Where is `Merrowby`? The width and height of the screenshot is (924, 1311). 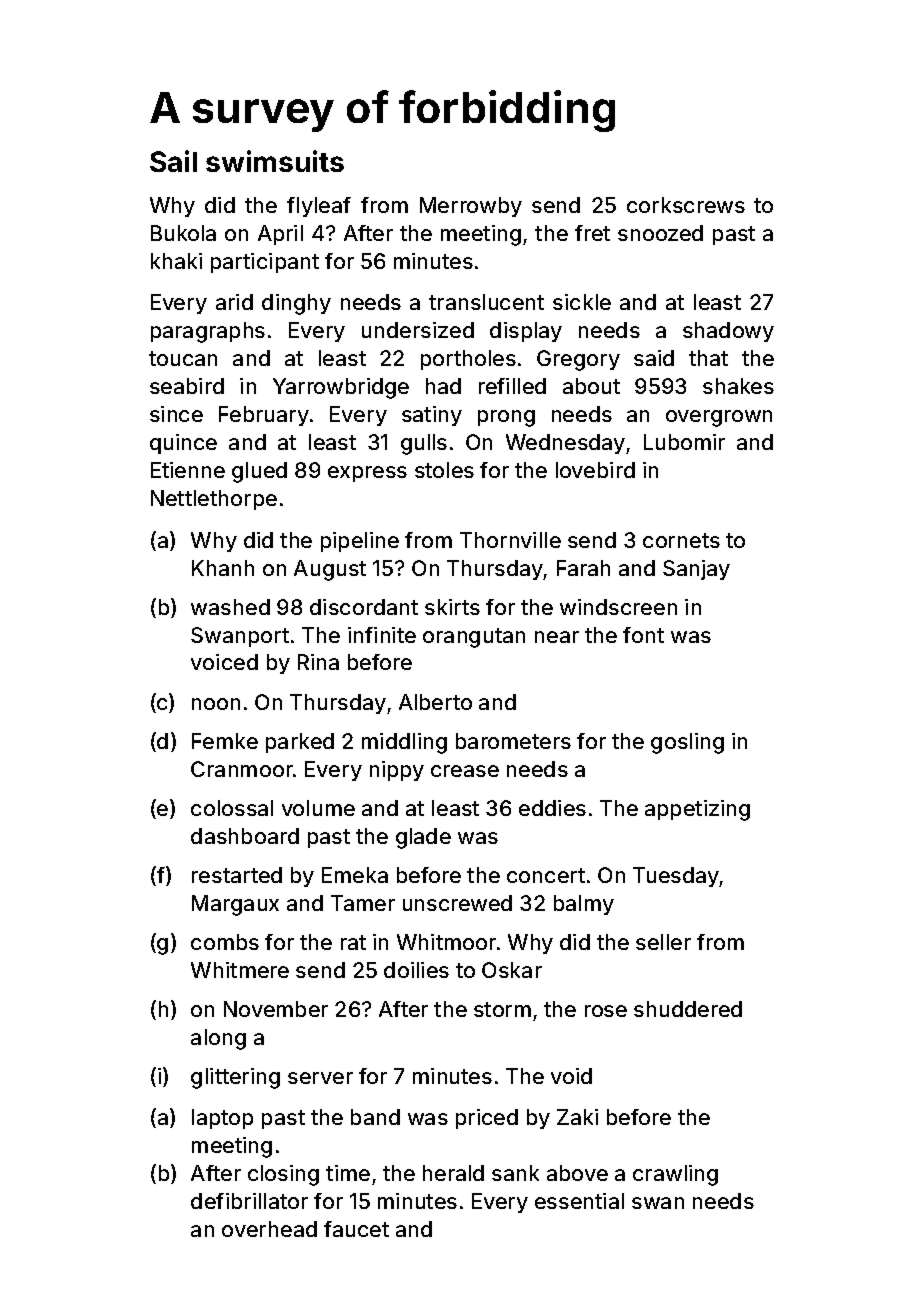 Merrowby is located at coordinates (471, 207).
